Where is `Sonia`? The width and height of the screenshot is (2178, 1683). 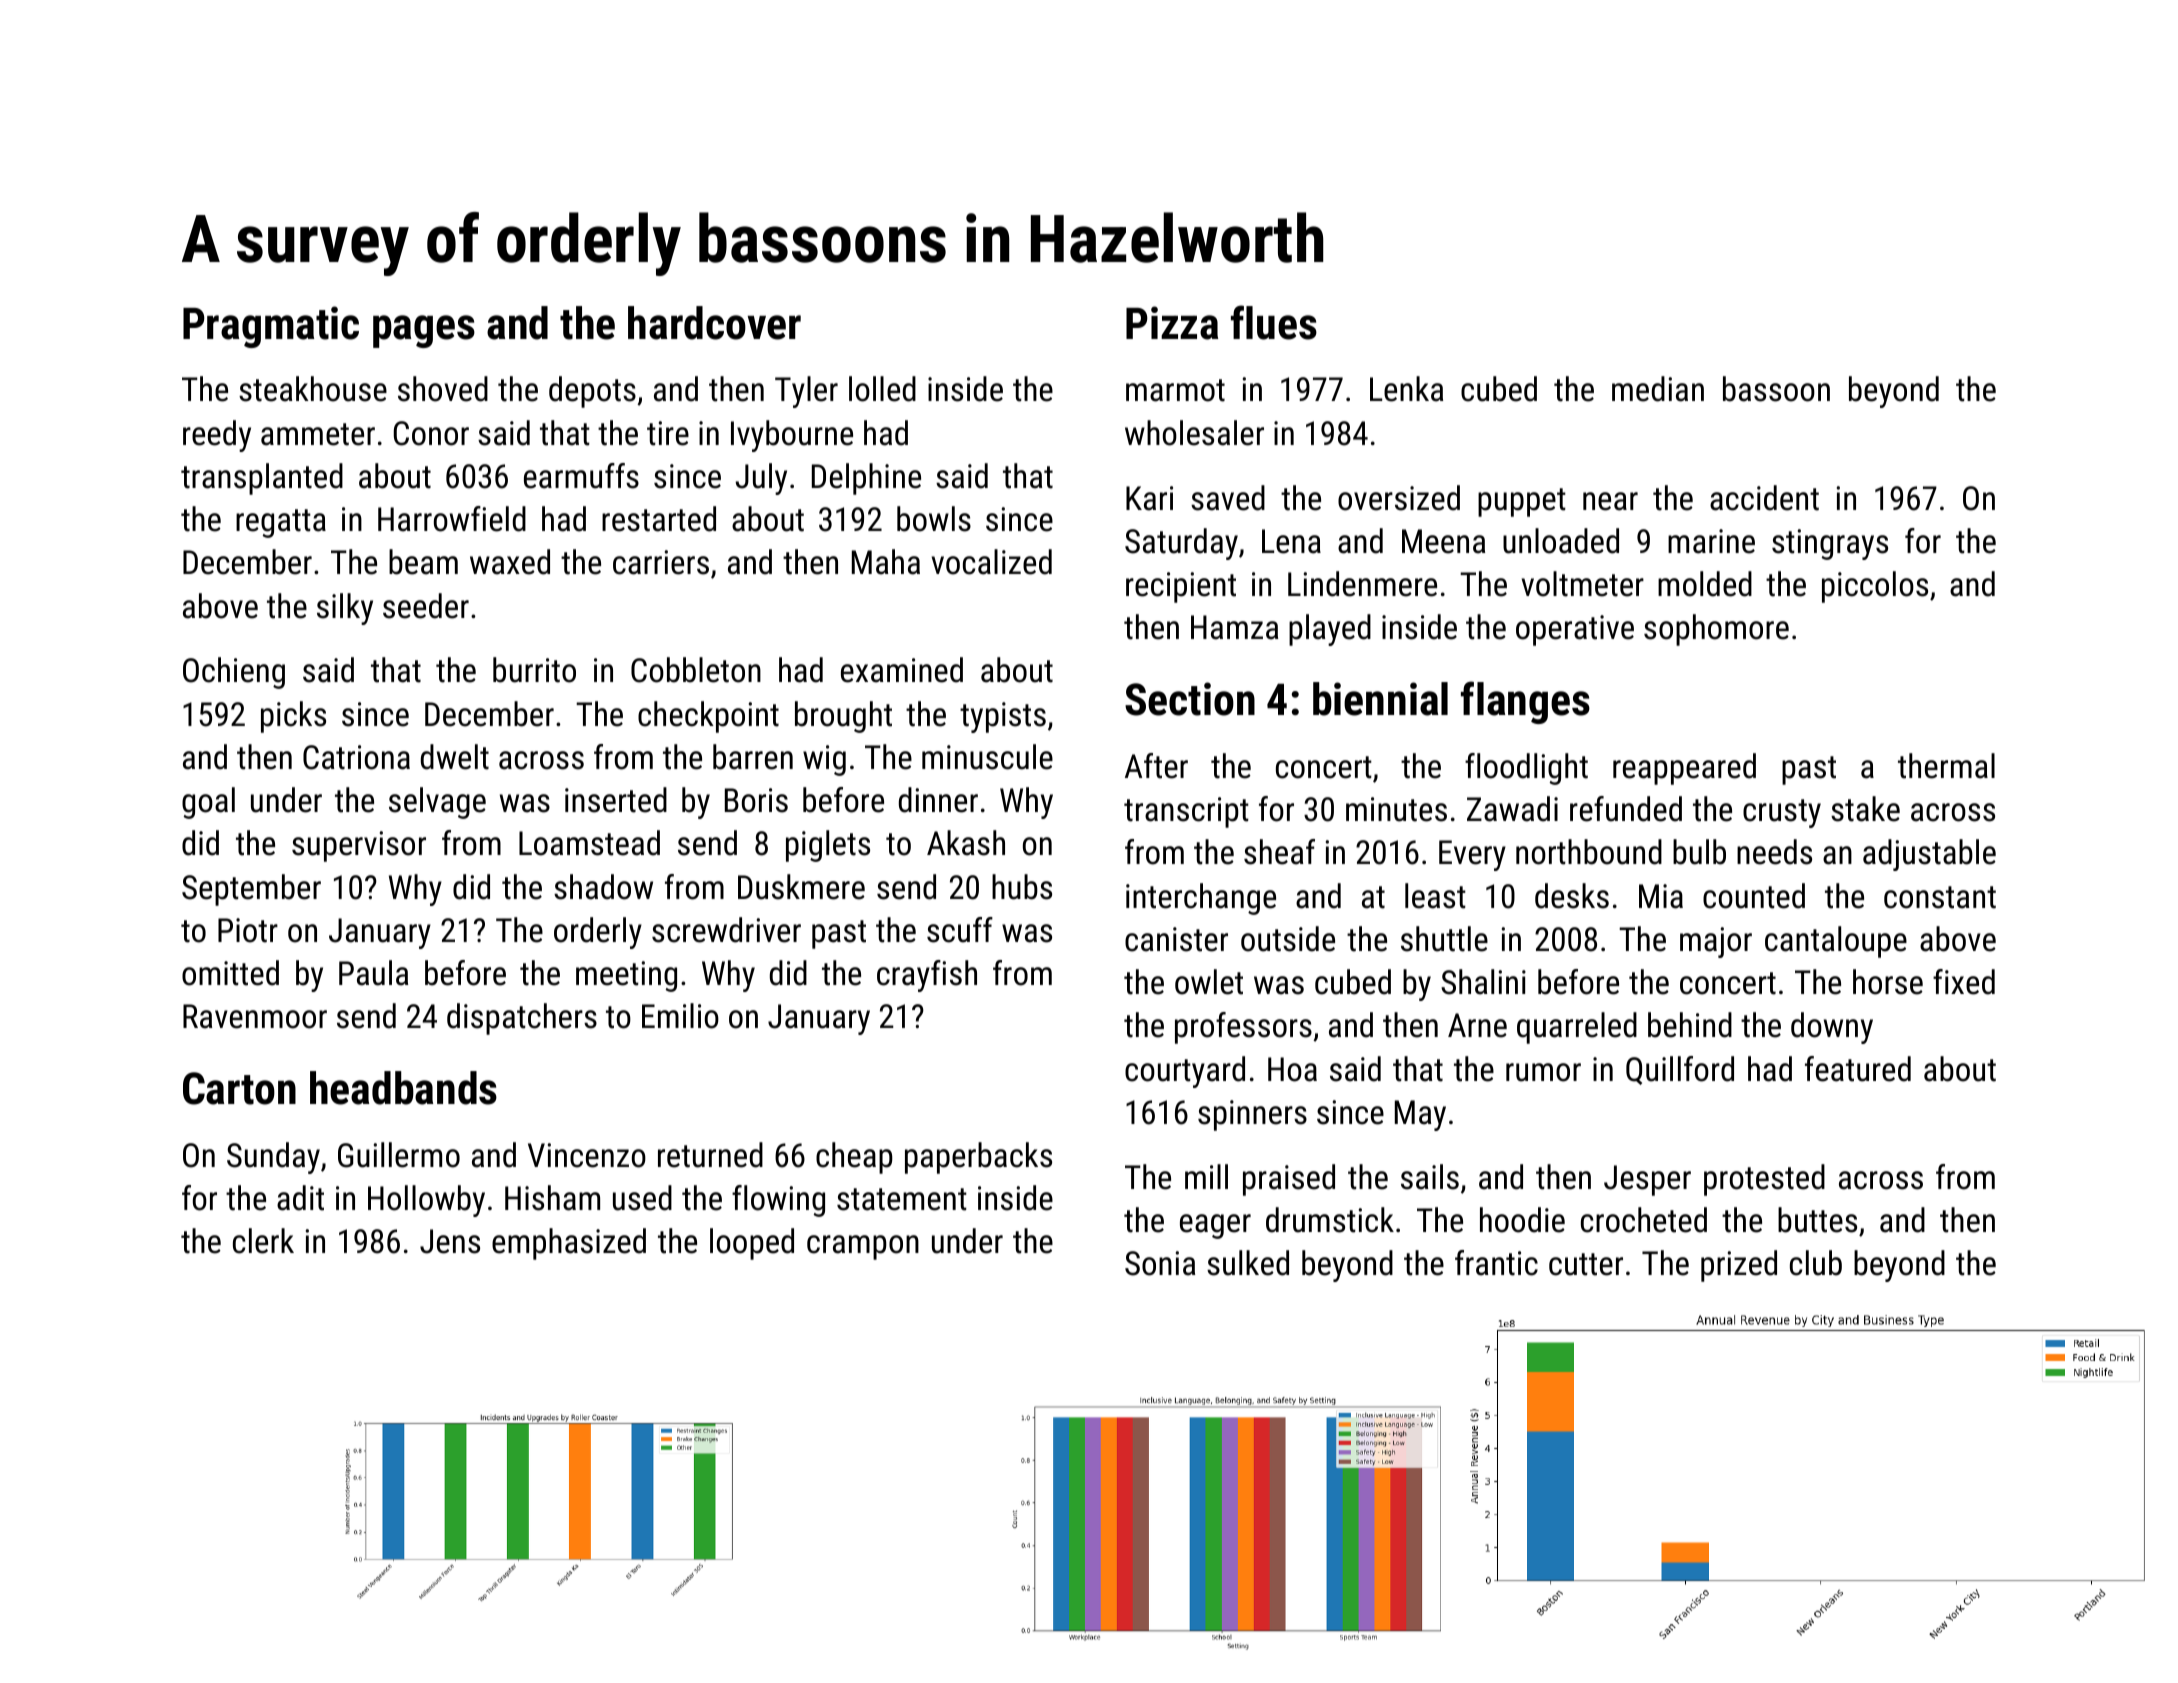 Sonia is located at coordinates (1160, 1263).
